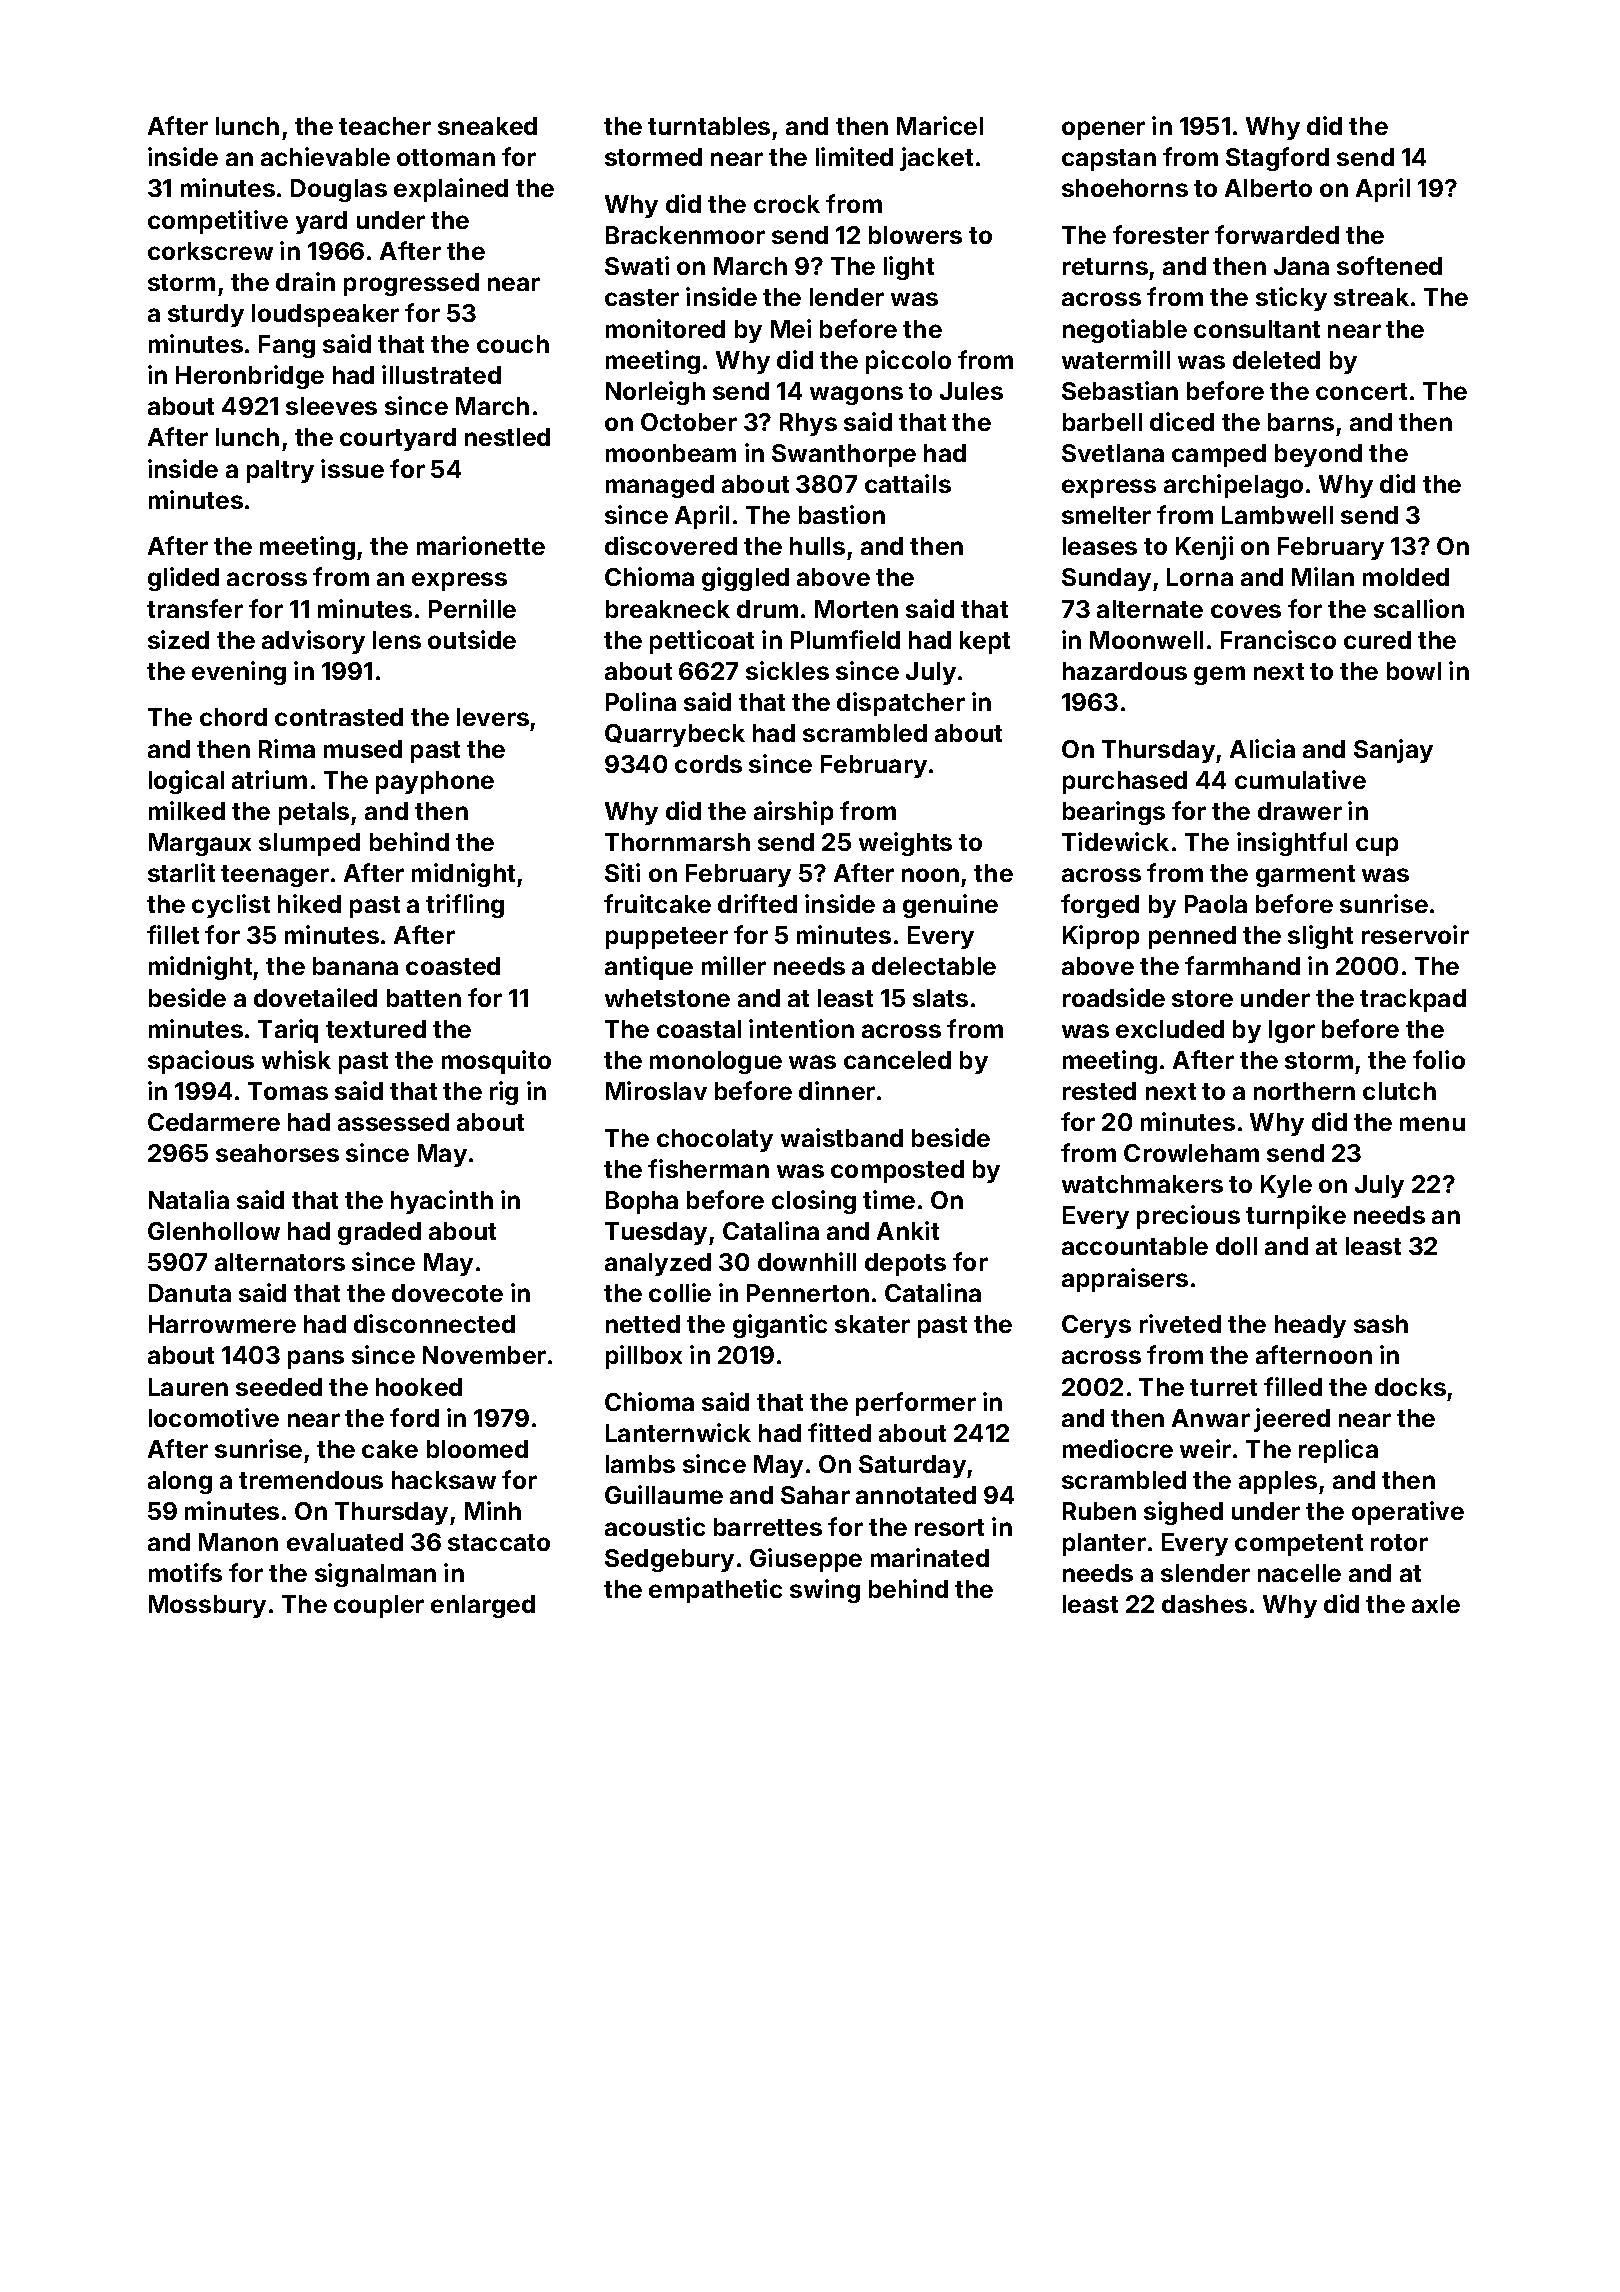 The image size is (1620, 2292). What do you see at coordinates (1268, 188) in the page?
I see `Alberto` at bounding box center [1268, 188].
